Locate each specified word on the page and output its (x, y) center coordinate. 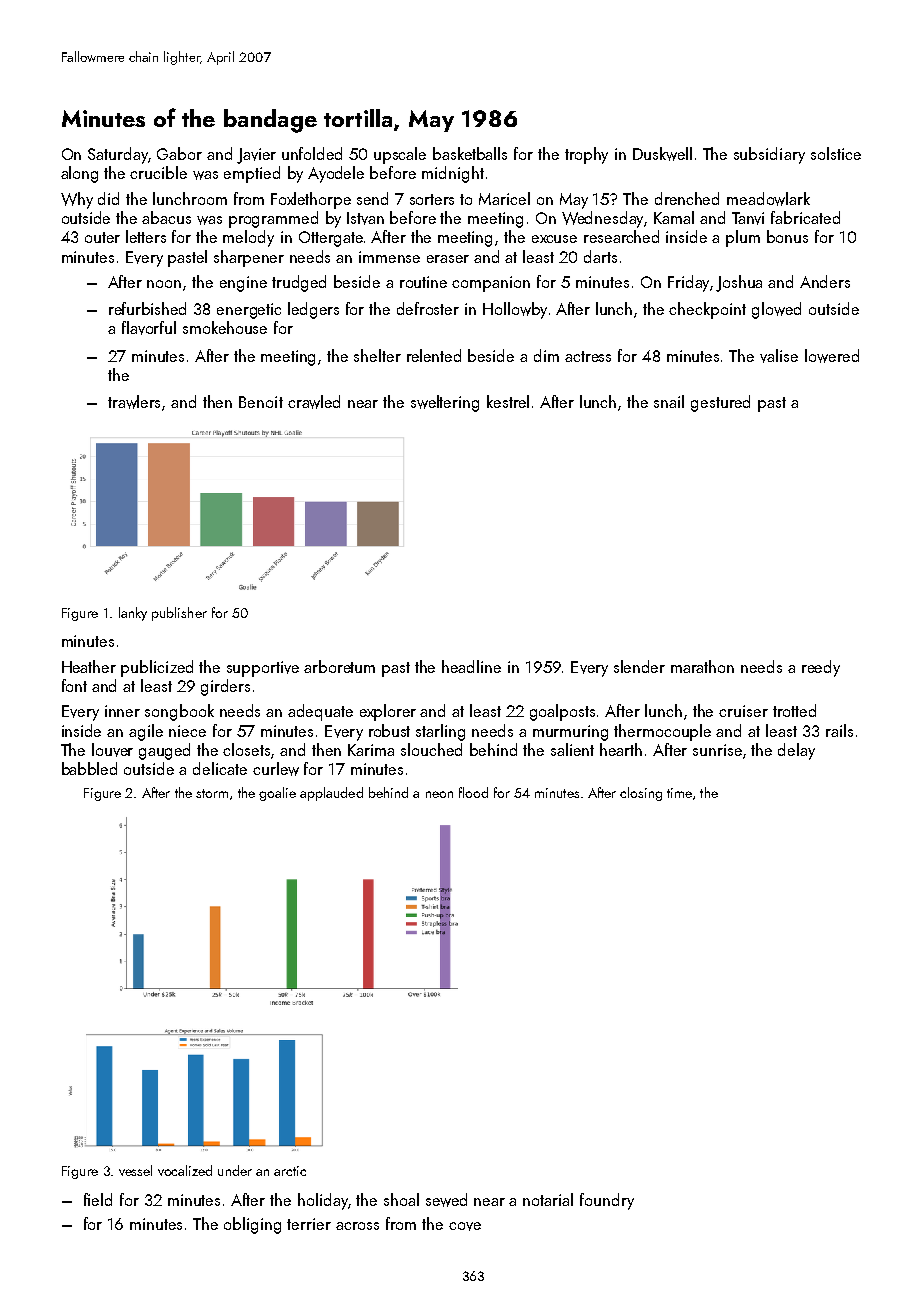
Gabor (179, 153)
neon (439, 794)
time (679, 793)
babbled (89, 768)
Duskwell (662, 154)
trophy (586, 155)
